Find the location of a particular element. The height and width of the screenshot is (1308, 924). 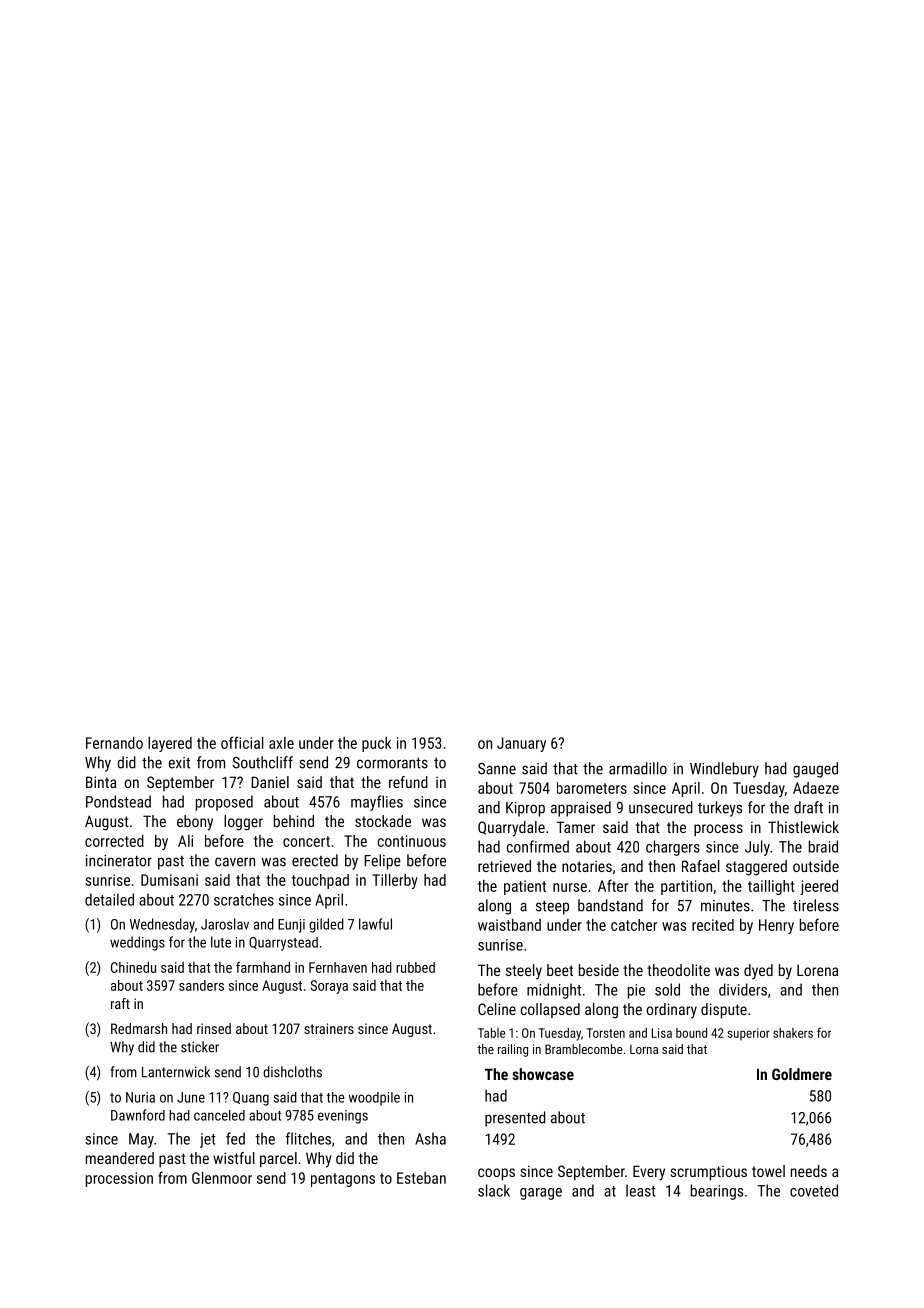

Ali is located at coordinates (185, 841).
